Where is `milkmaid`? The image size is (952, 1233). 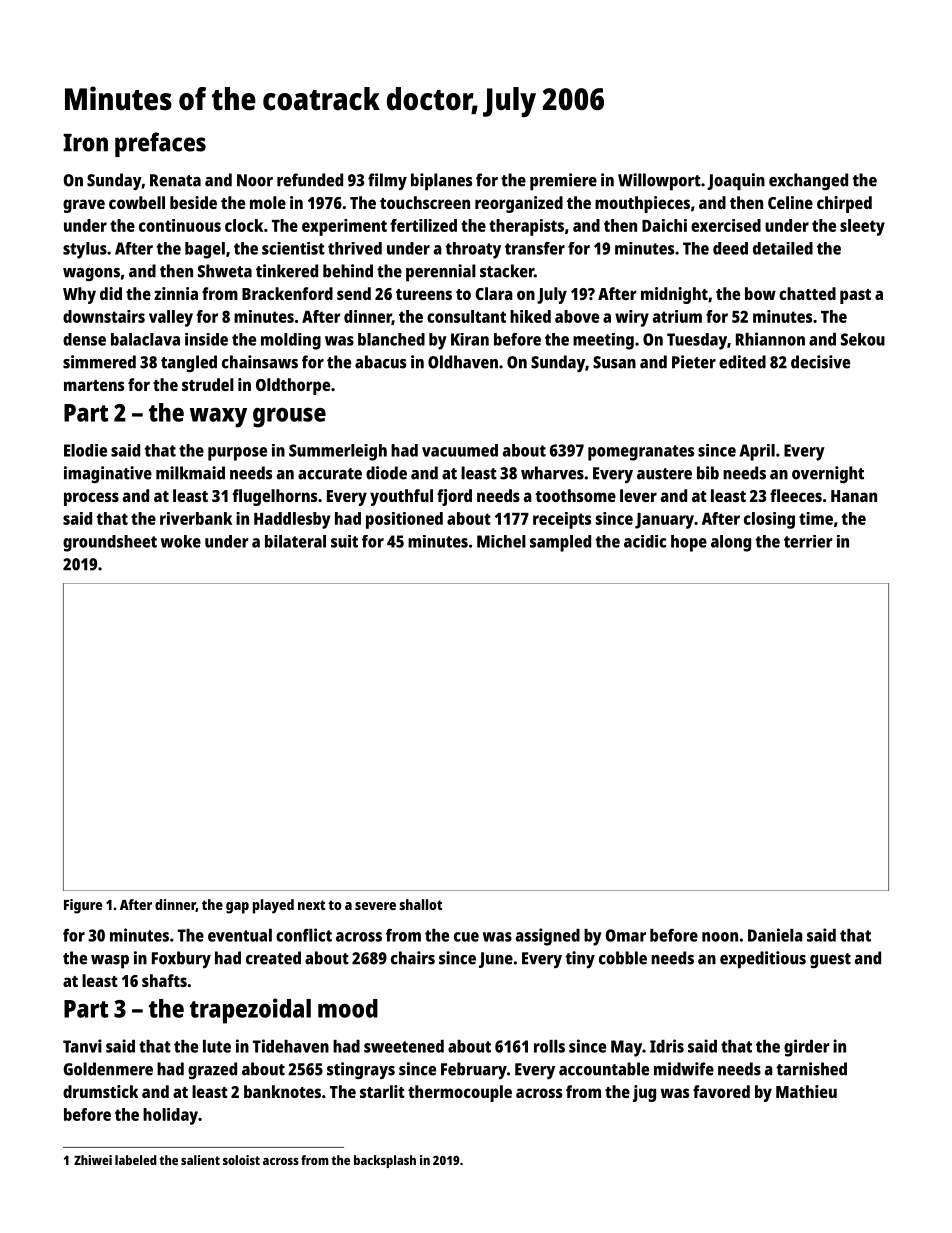 milkmaid is located at coordinates (190, 473).
